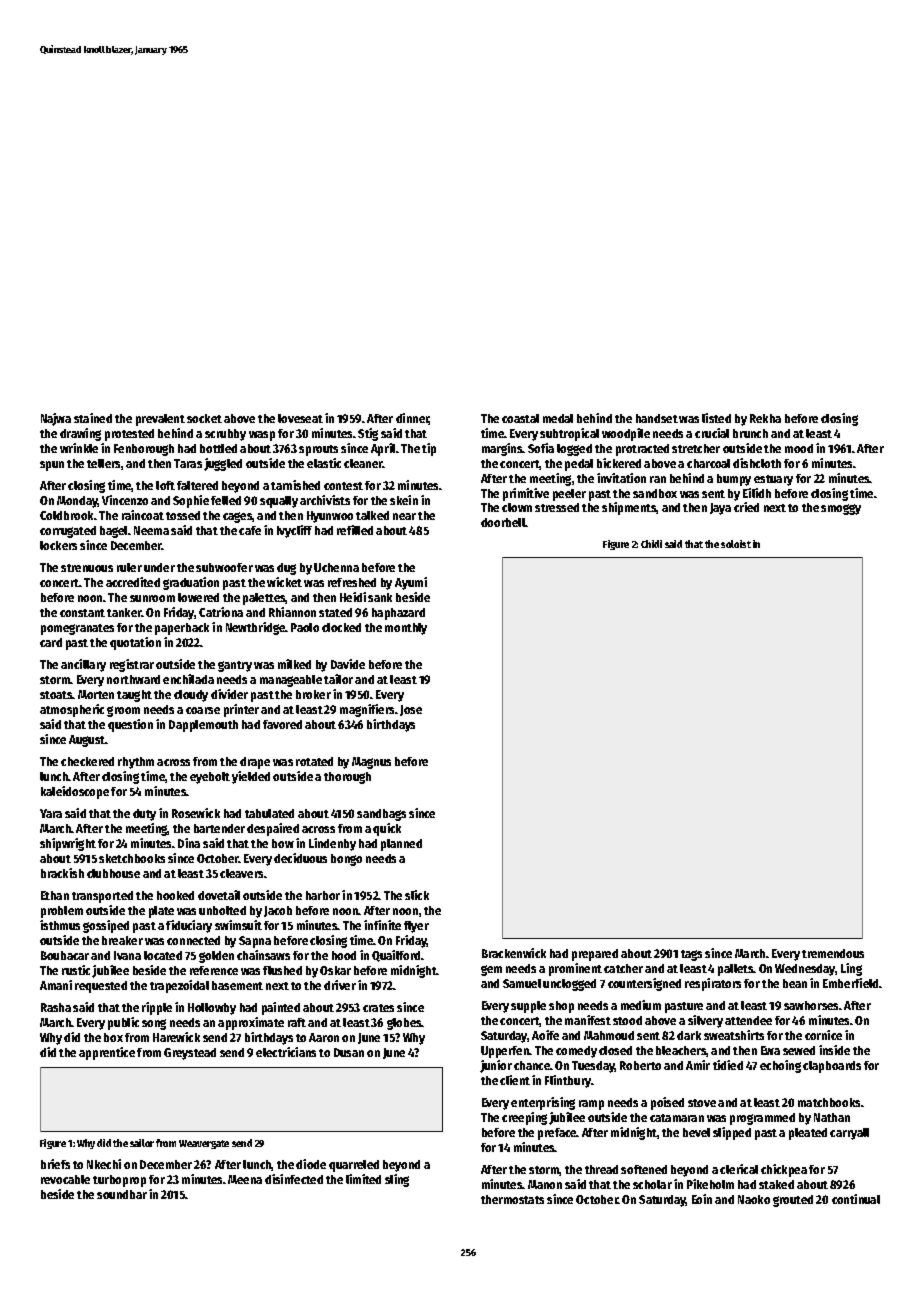  I want to click on Emberfield, so click(850, 983).
